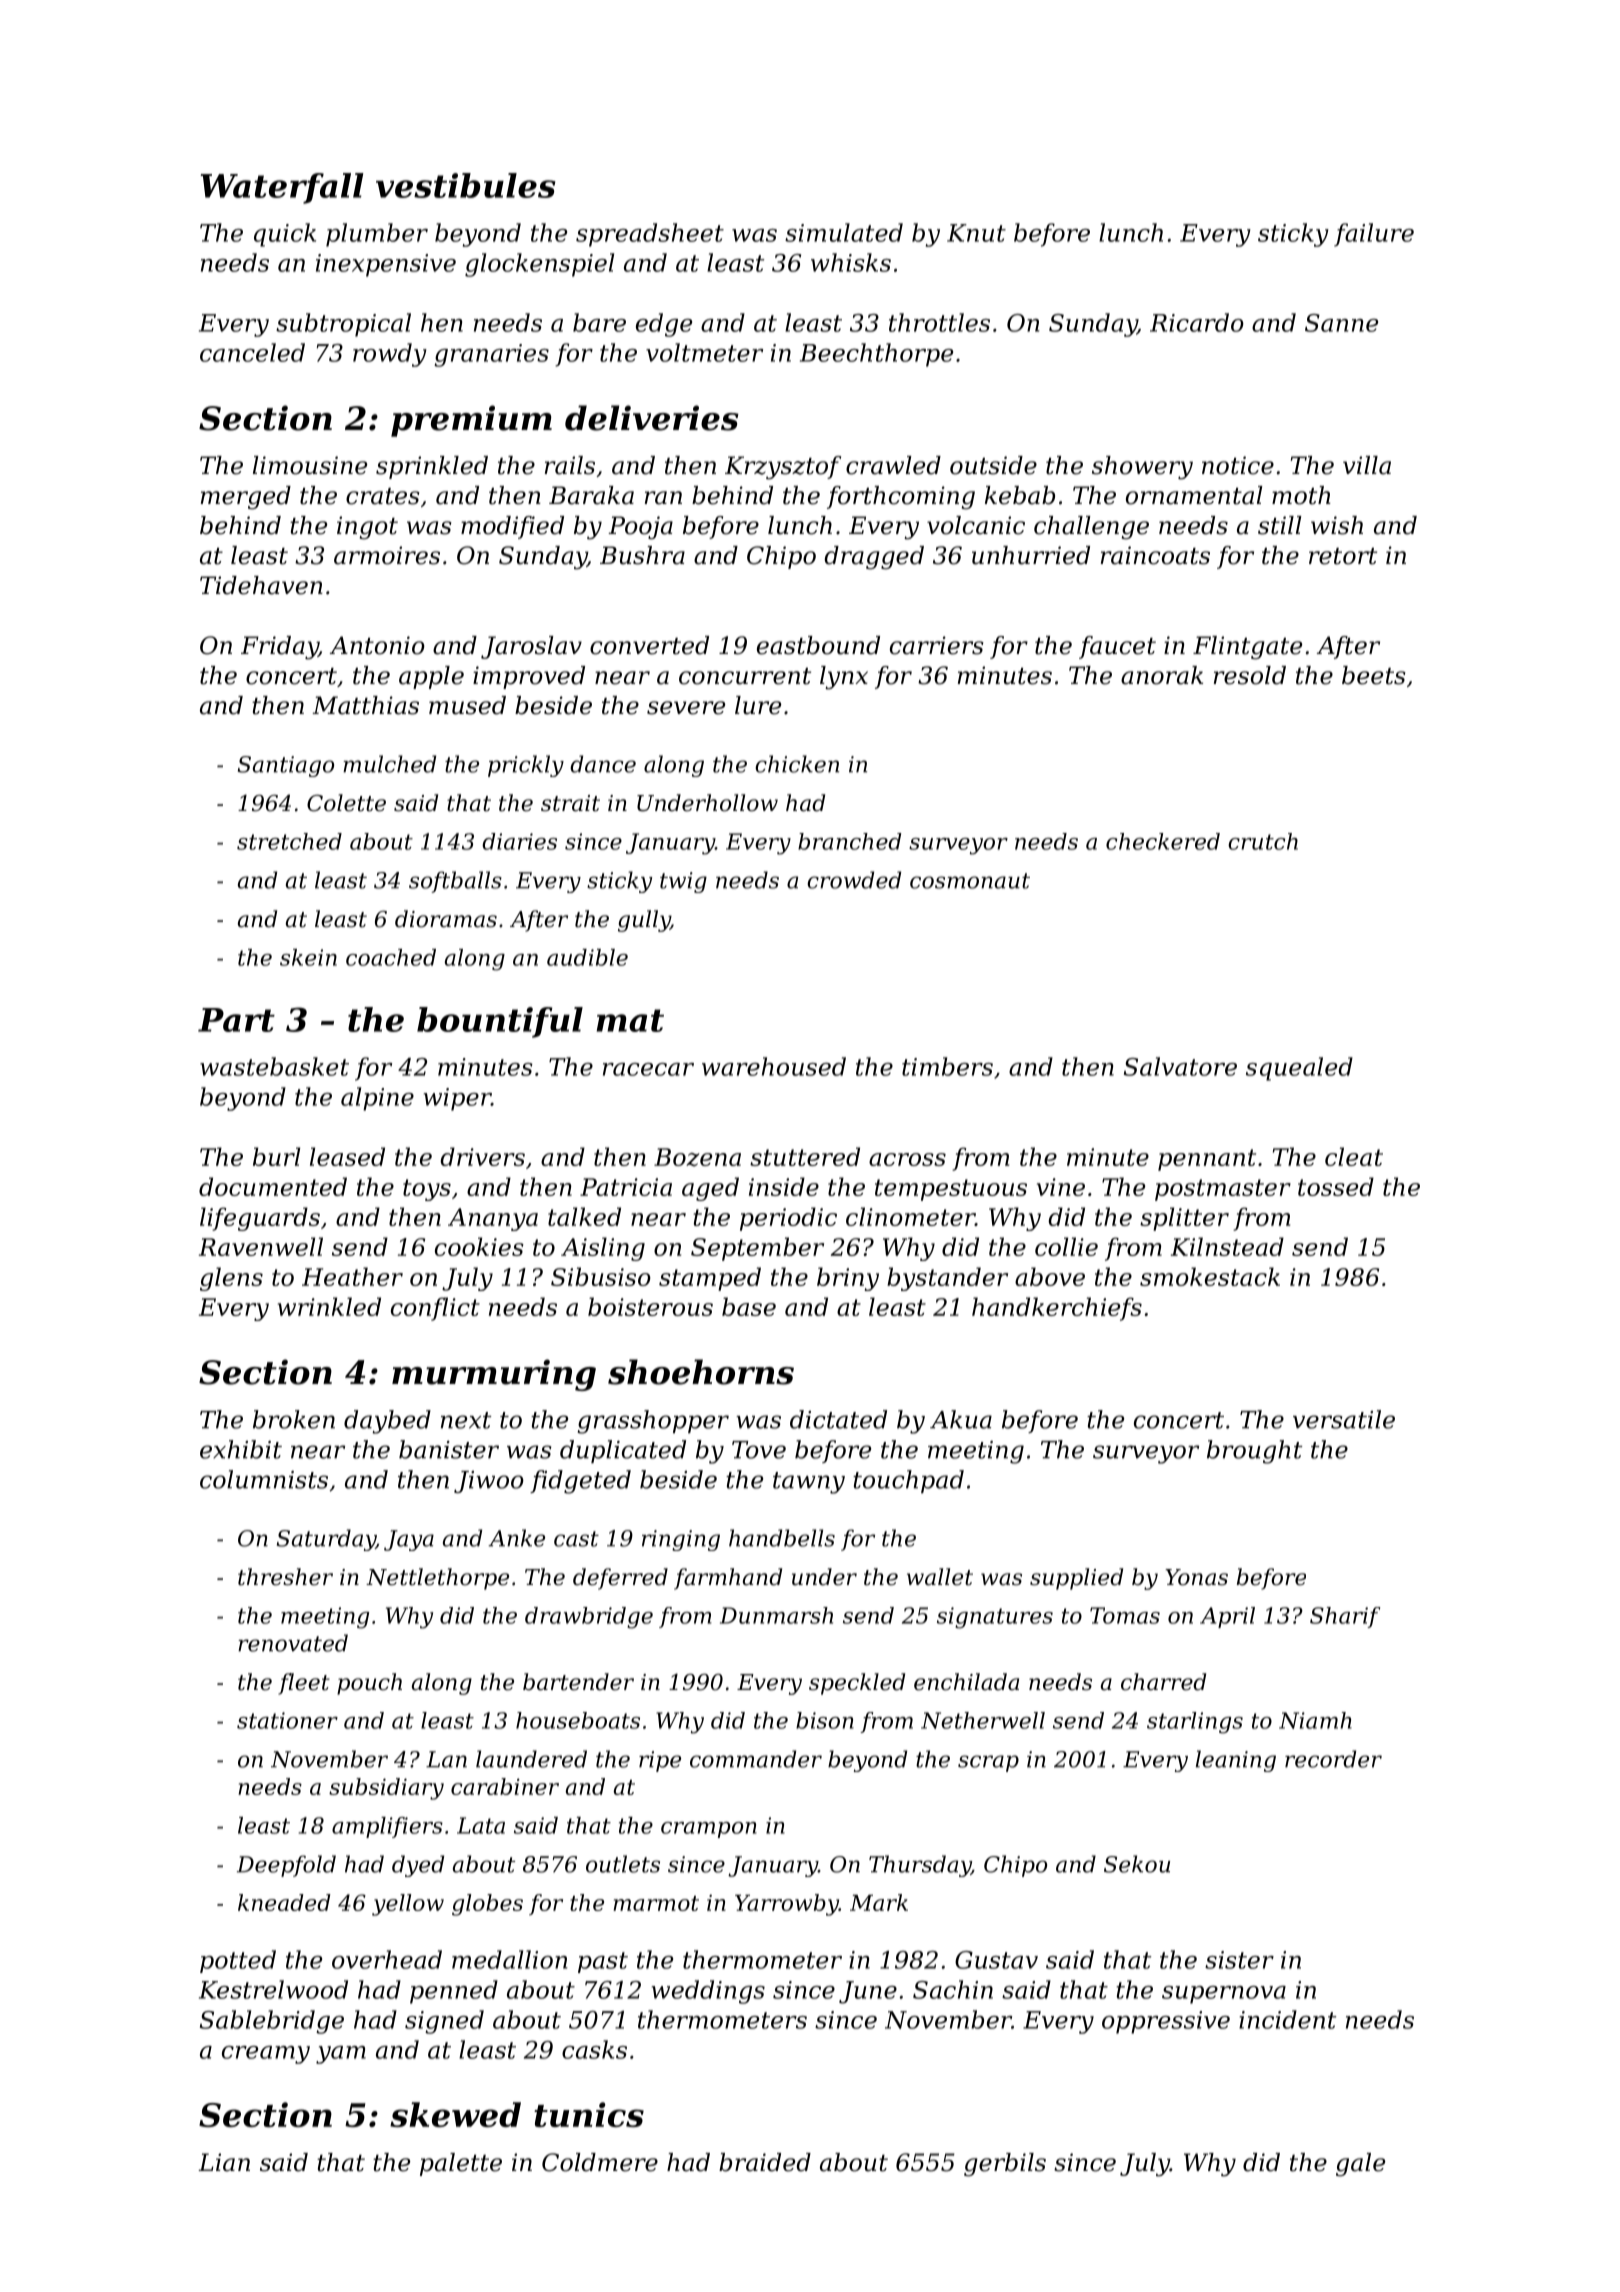 This document has width=1620, height=2292. I want to click on vestibules, so click(466, 185).
